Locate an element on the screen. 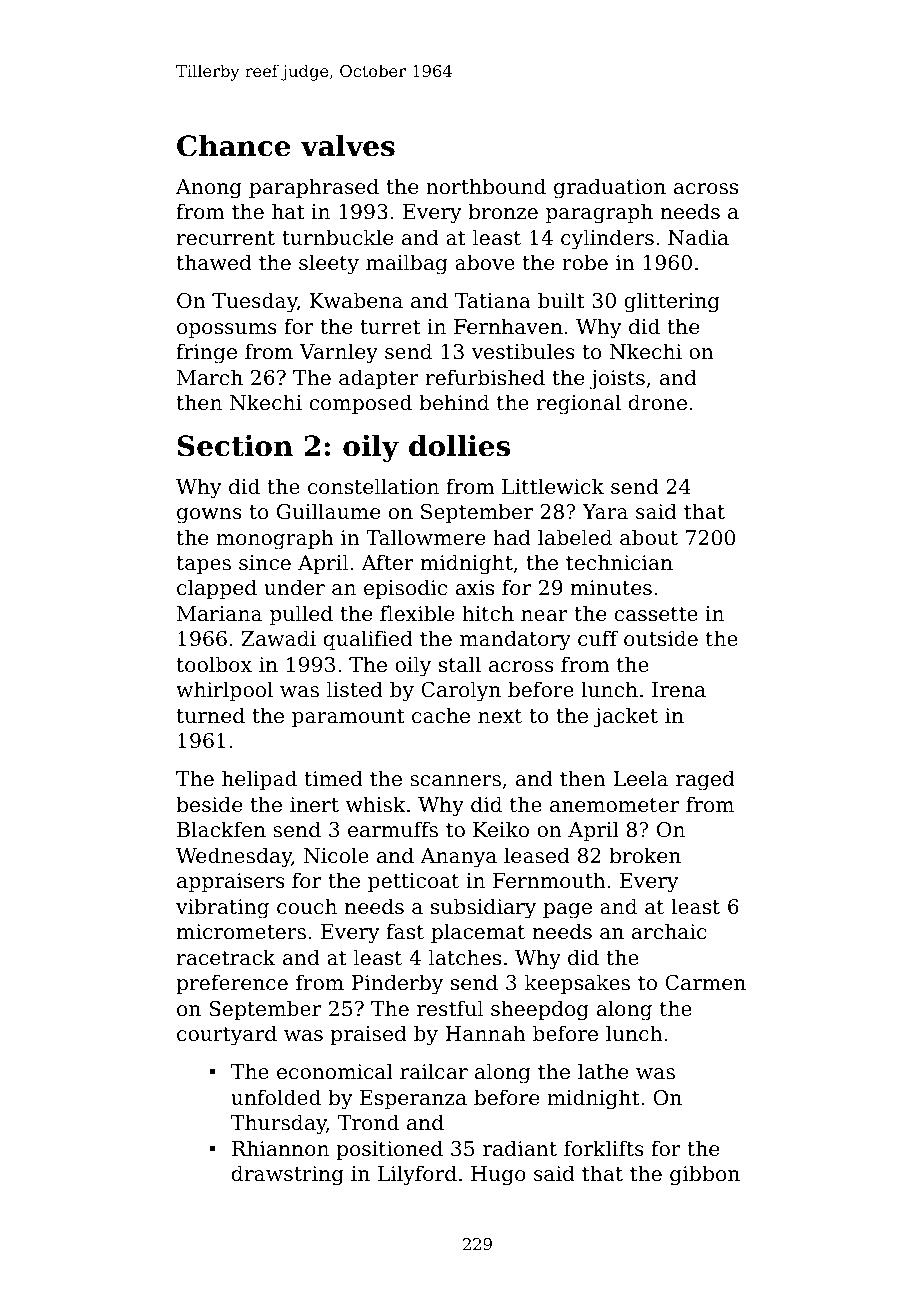  tapes is located at coordinates (204, 565).
